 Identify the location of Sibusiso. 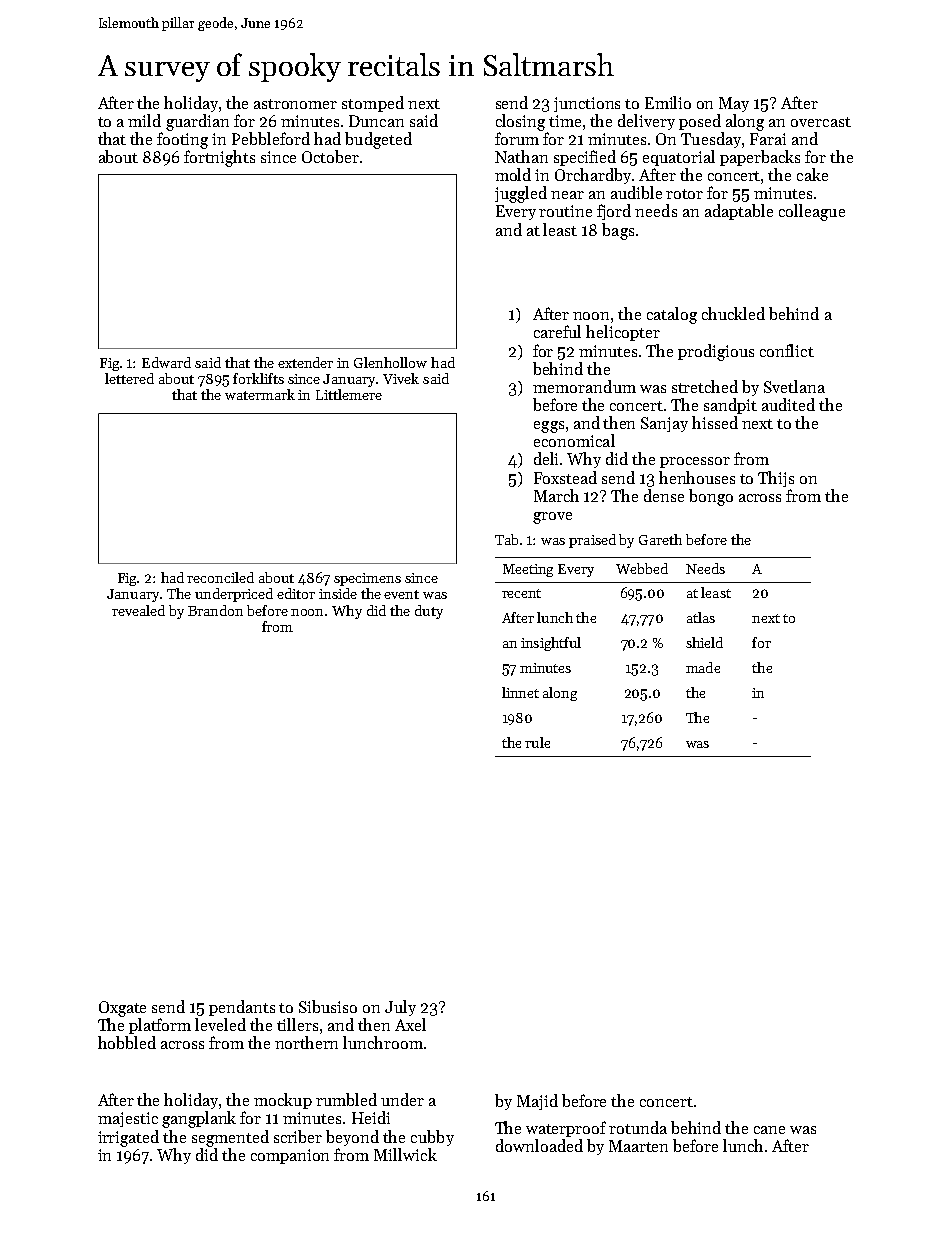
(328, 1006).
